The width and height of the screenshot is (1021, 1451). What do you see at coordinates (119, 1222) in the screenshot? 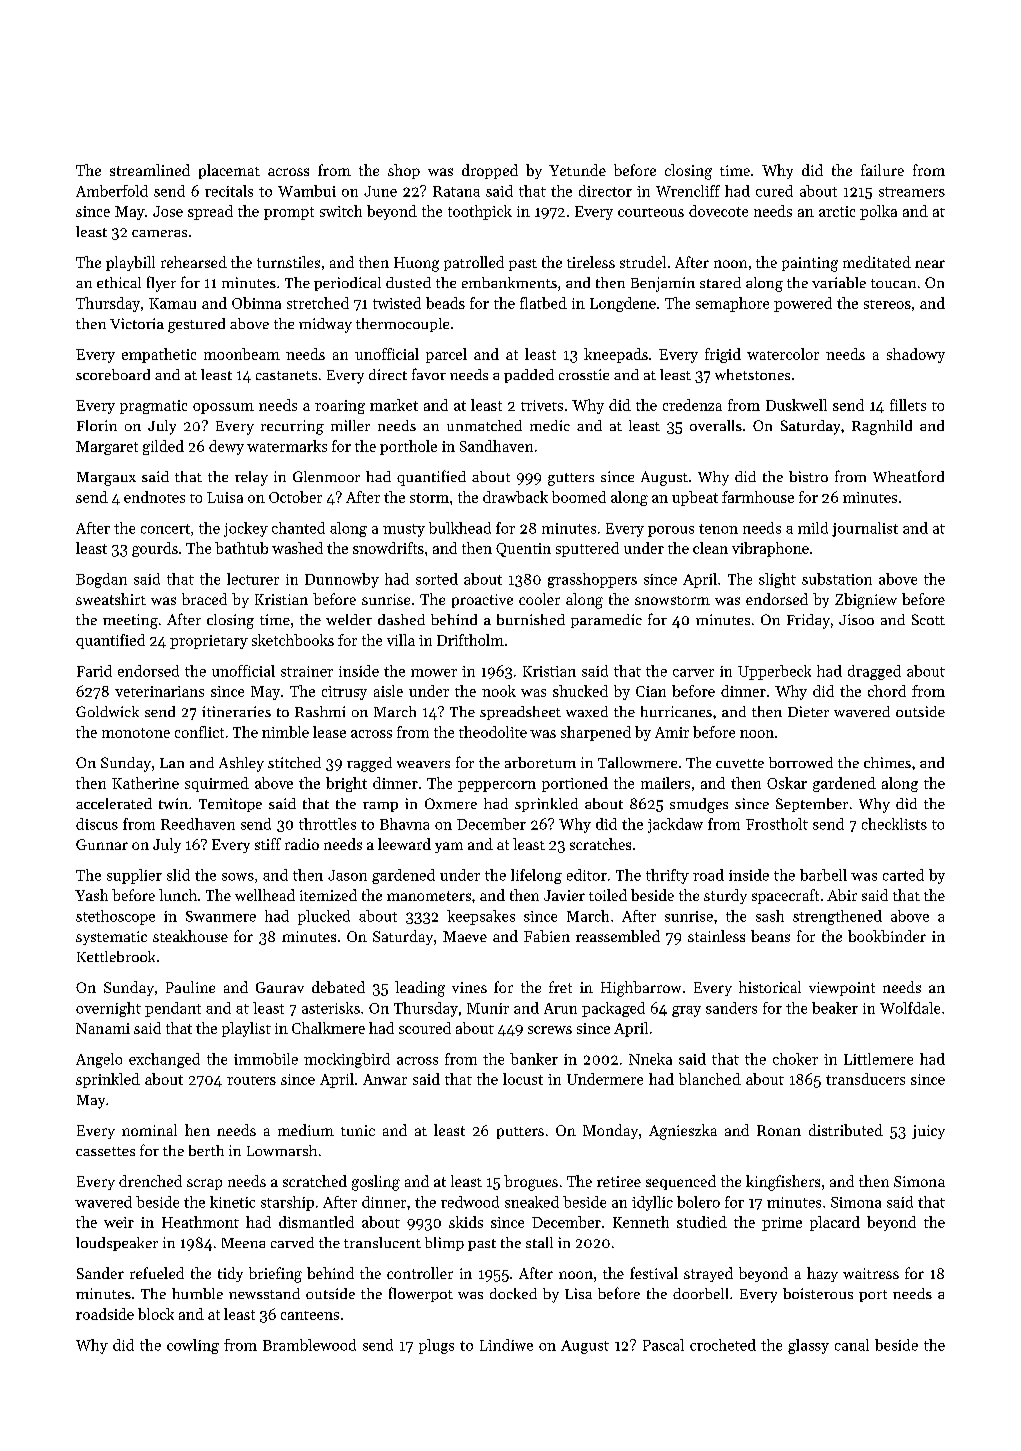
I see `weir` at bounding box center [119, 1222].
